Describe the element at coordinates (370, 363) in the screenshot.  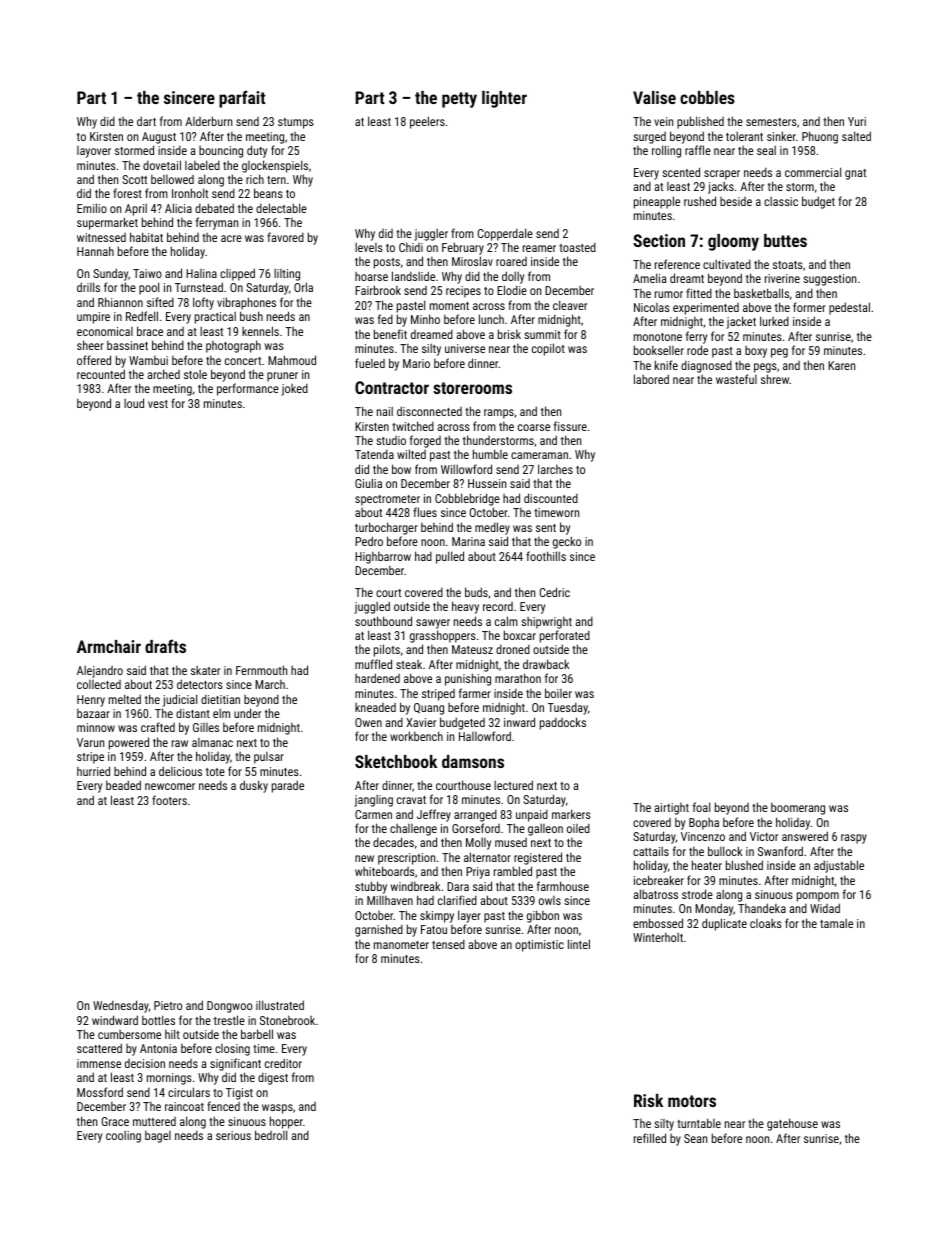
I see `fueled` at that location.
